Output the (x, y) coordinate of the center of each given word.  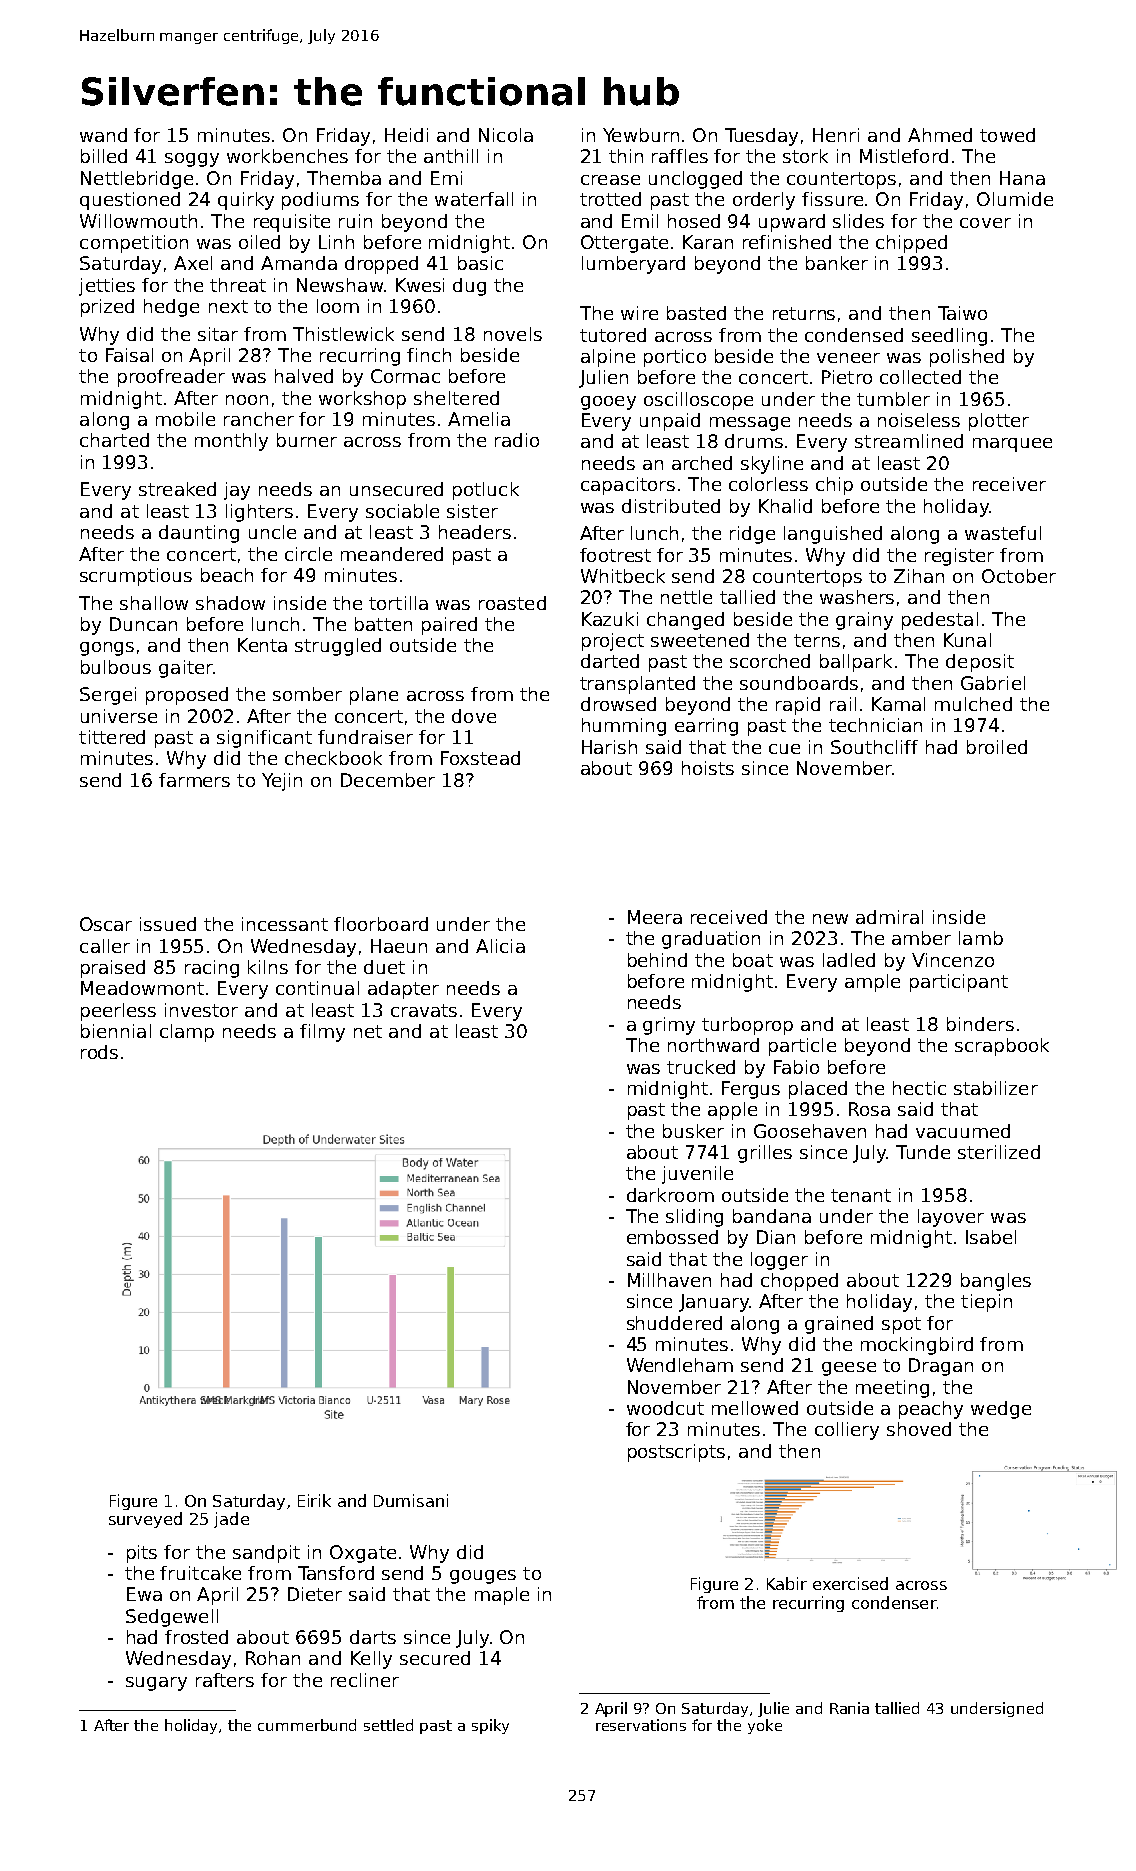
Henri (836, 135)
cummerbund (307, 1725)
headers (475, 532)
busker (693, 1131)
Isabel (991, 1237)
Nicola (506, 135)
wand (103, 135)
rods (99, 1052)
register (959, 557)
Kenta (262, 645)
